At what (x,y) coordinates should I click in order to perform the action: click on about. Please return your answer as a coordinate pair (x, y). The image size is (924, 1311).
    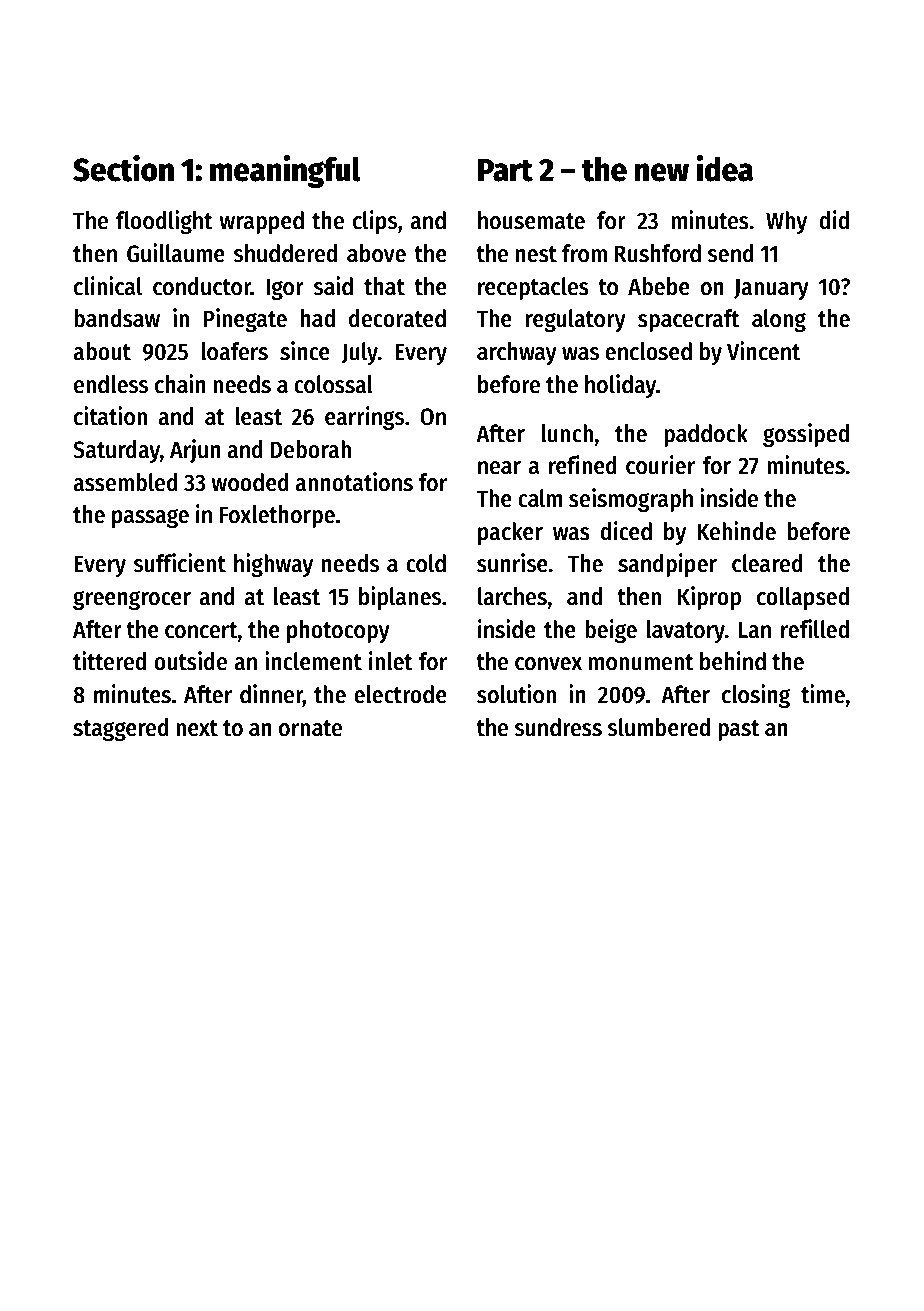
    Looking at the image, I should click on (102, 351).
